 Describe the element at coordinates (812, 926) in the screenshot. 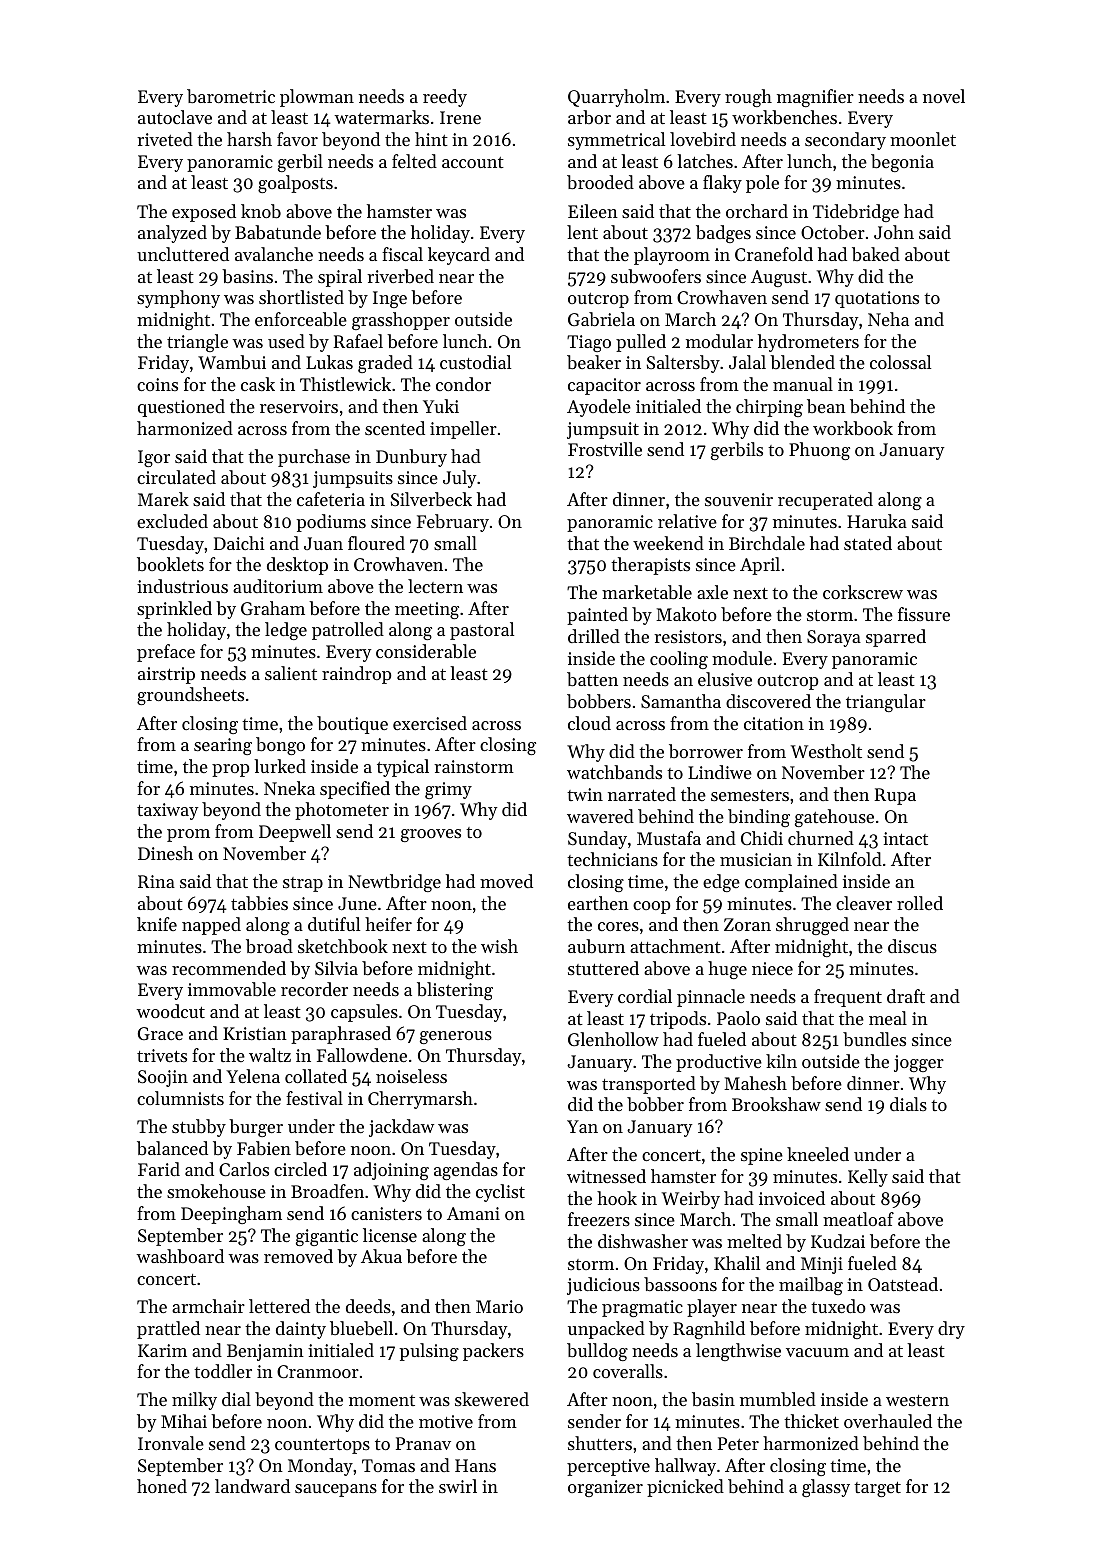

I see `shrugged` at that location.
